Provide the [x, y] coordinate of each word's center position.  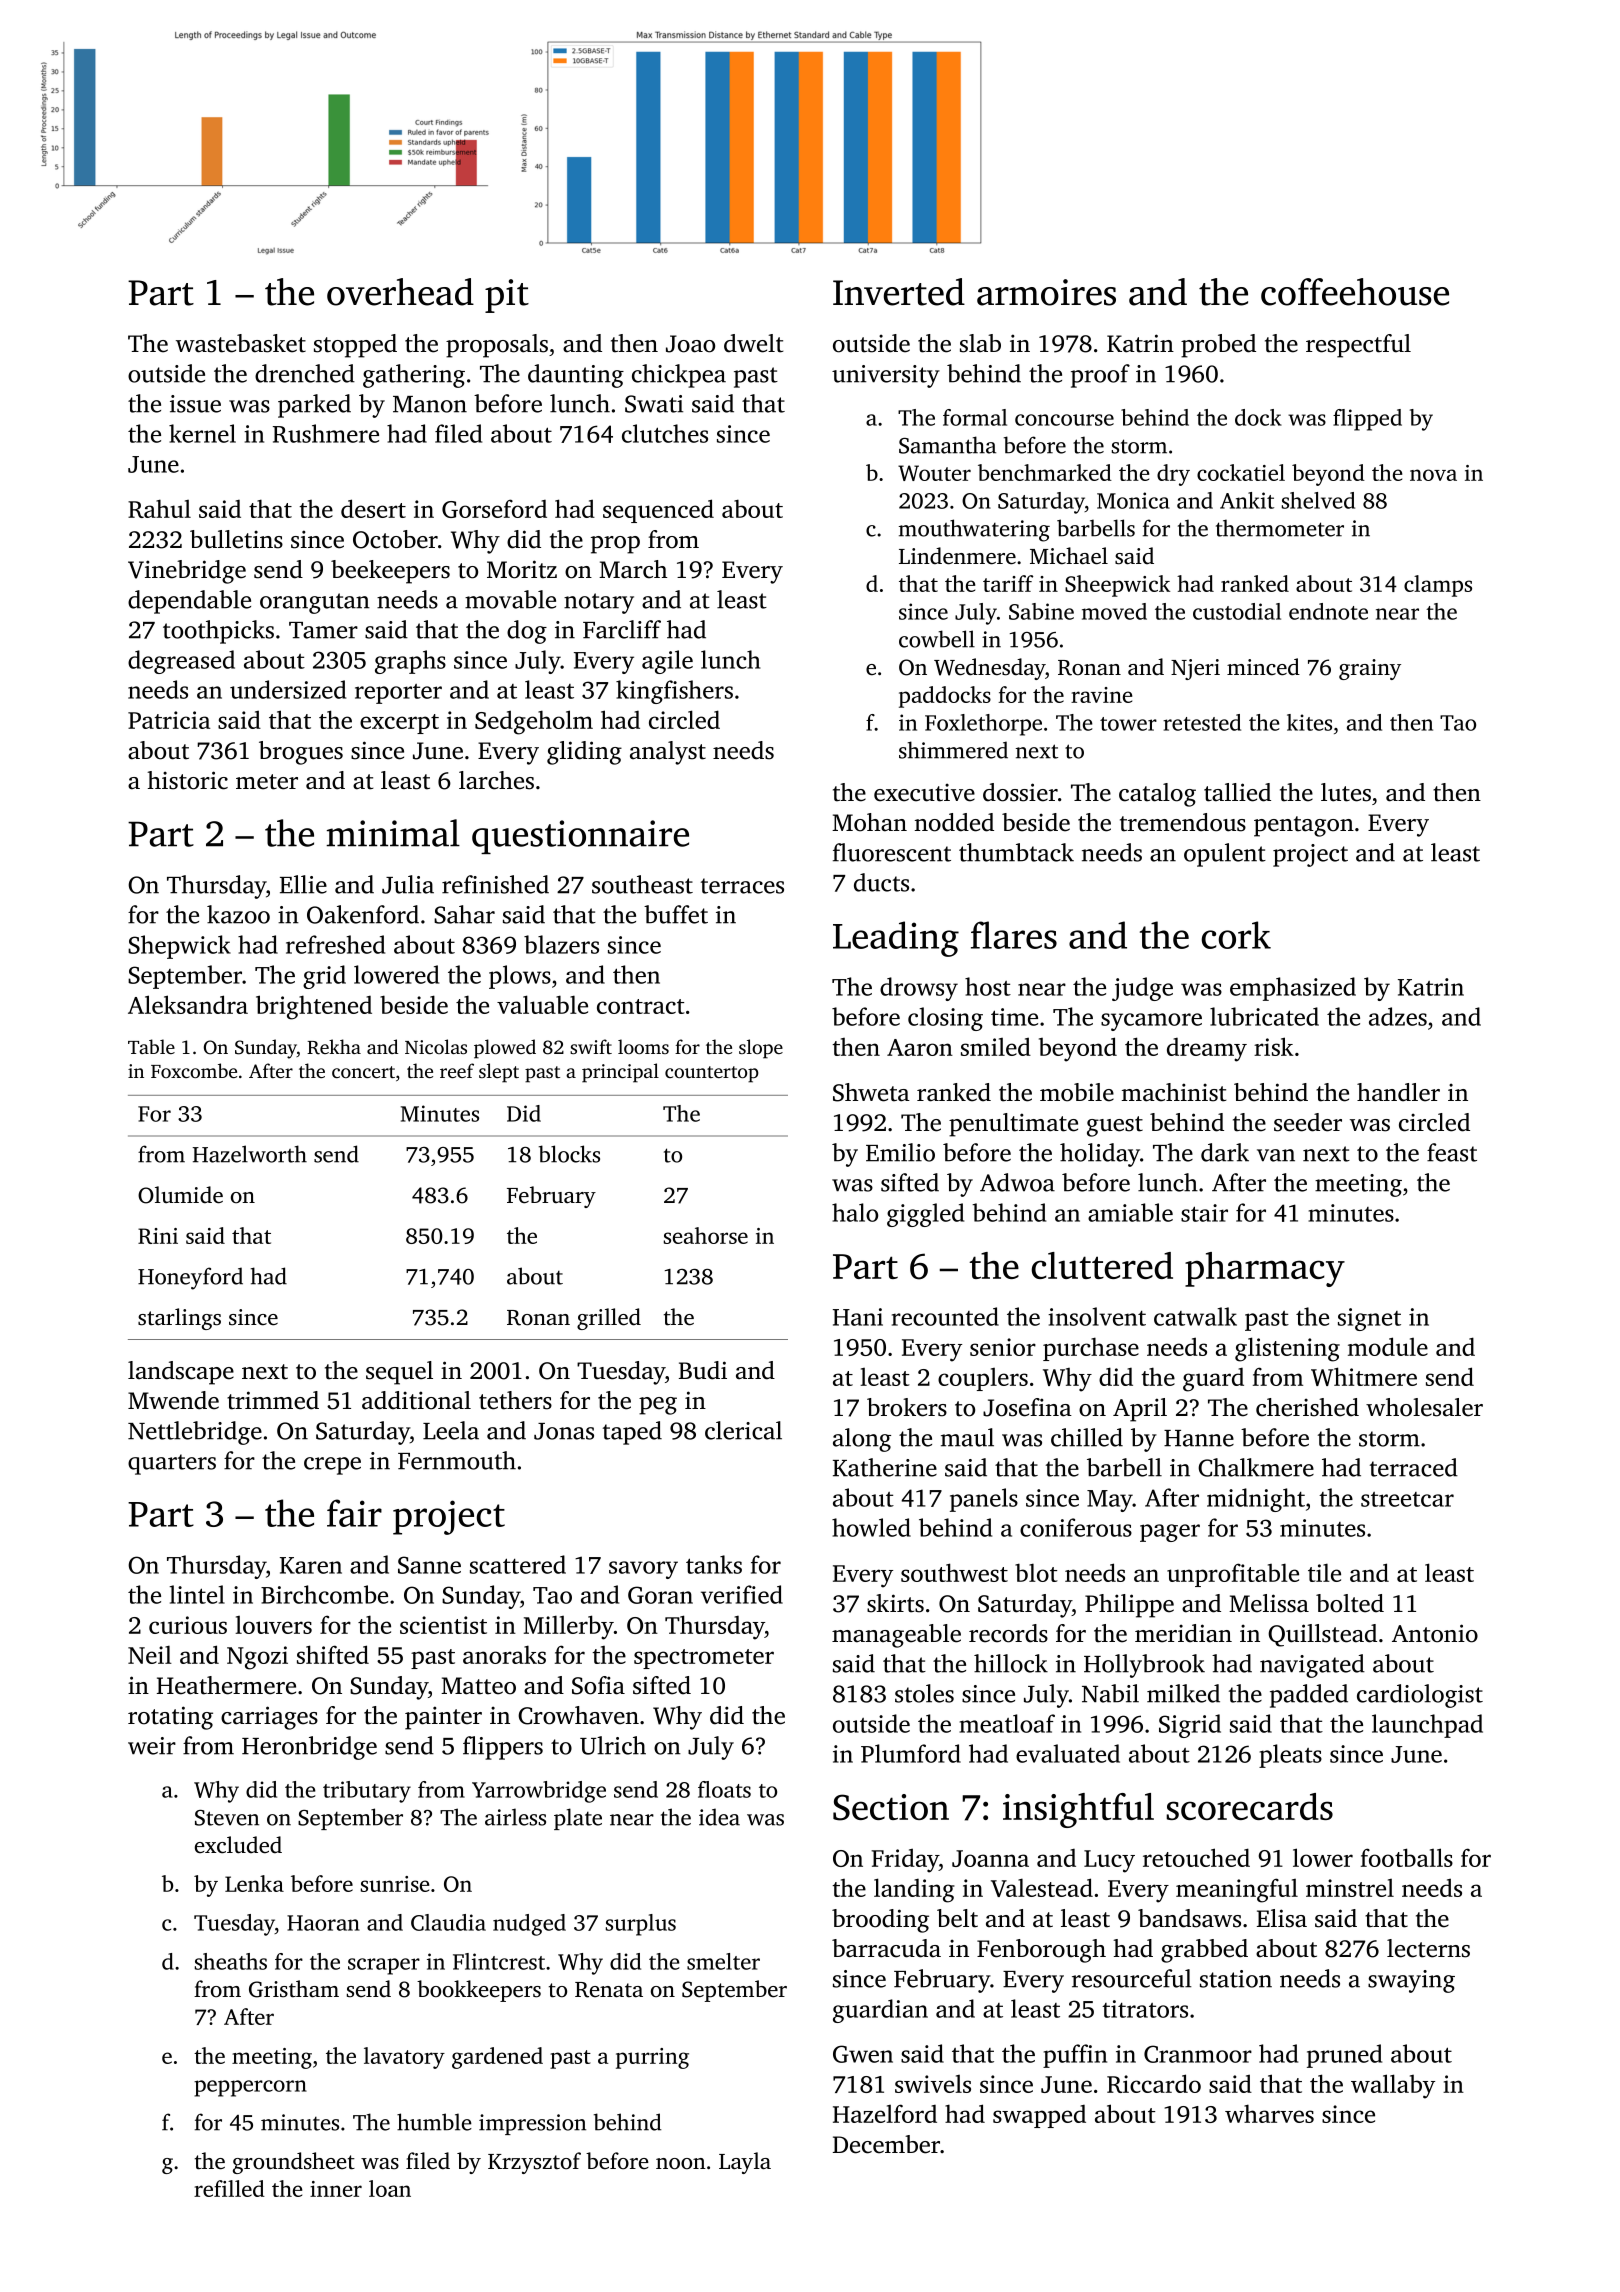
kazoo [238, 914]
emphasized [1293, 989]
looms [643, 1046]
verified [742, 1594]
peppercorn [250, 2088]
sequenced [658, 511]
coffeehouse [1355, 292]
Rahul [159, 508]
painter [443, 1718]
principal [620, 1073]
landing [914, 1890]
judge [1142, 989]
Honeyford [190, 1278]
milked [1183, 1693]
